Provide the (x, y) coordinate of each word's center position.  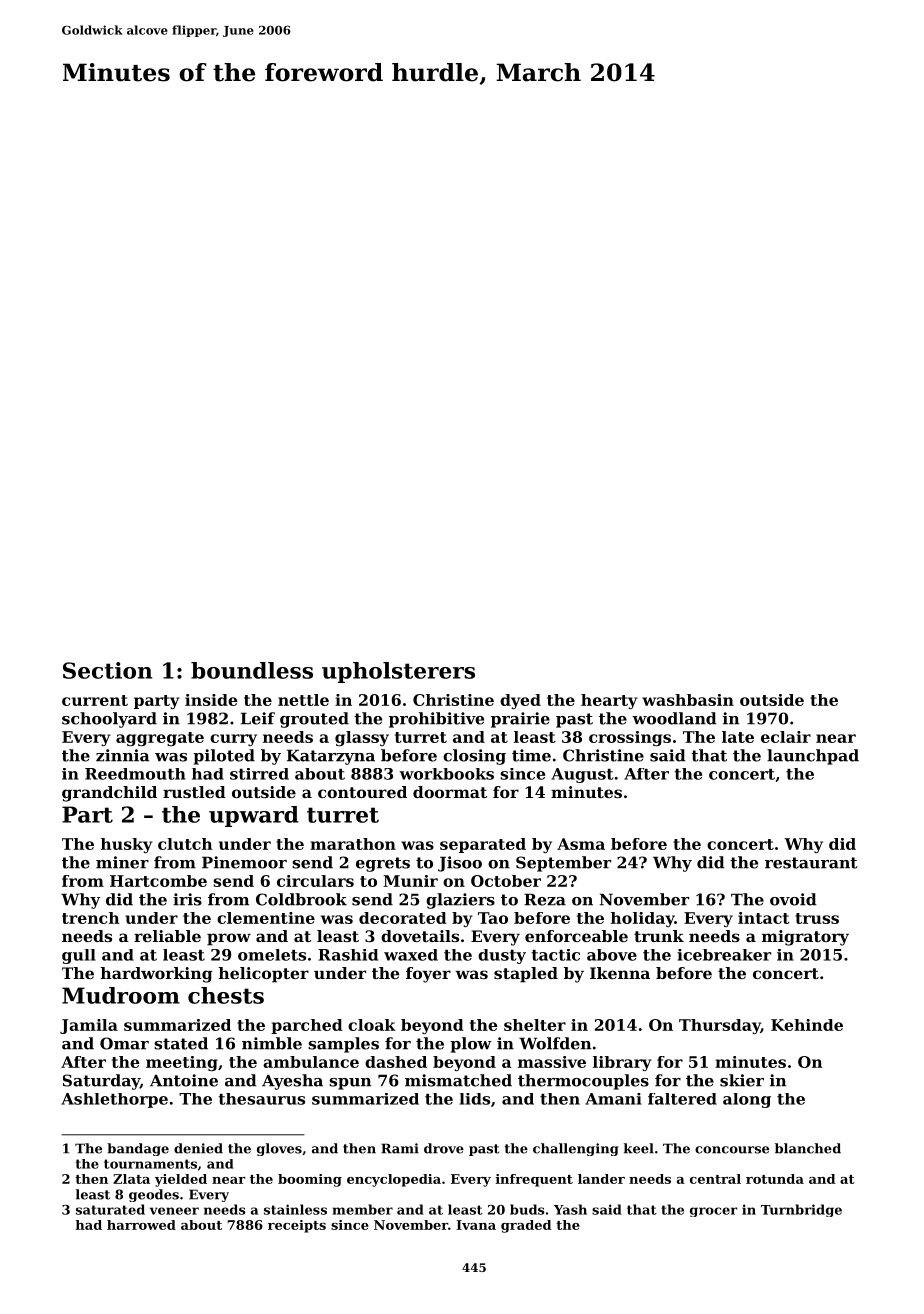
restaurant (811, 863)
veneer (174, 1211)
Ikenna (620, 973)
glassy (362, 738)
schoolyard (109, 720)
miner (122, 862)
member (362, 1209)
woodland (674, 718)
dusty (502, 956)
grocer (714, 1212)
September (563, 864)
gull (79, 956)
